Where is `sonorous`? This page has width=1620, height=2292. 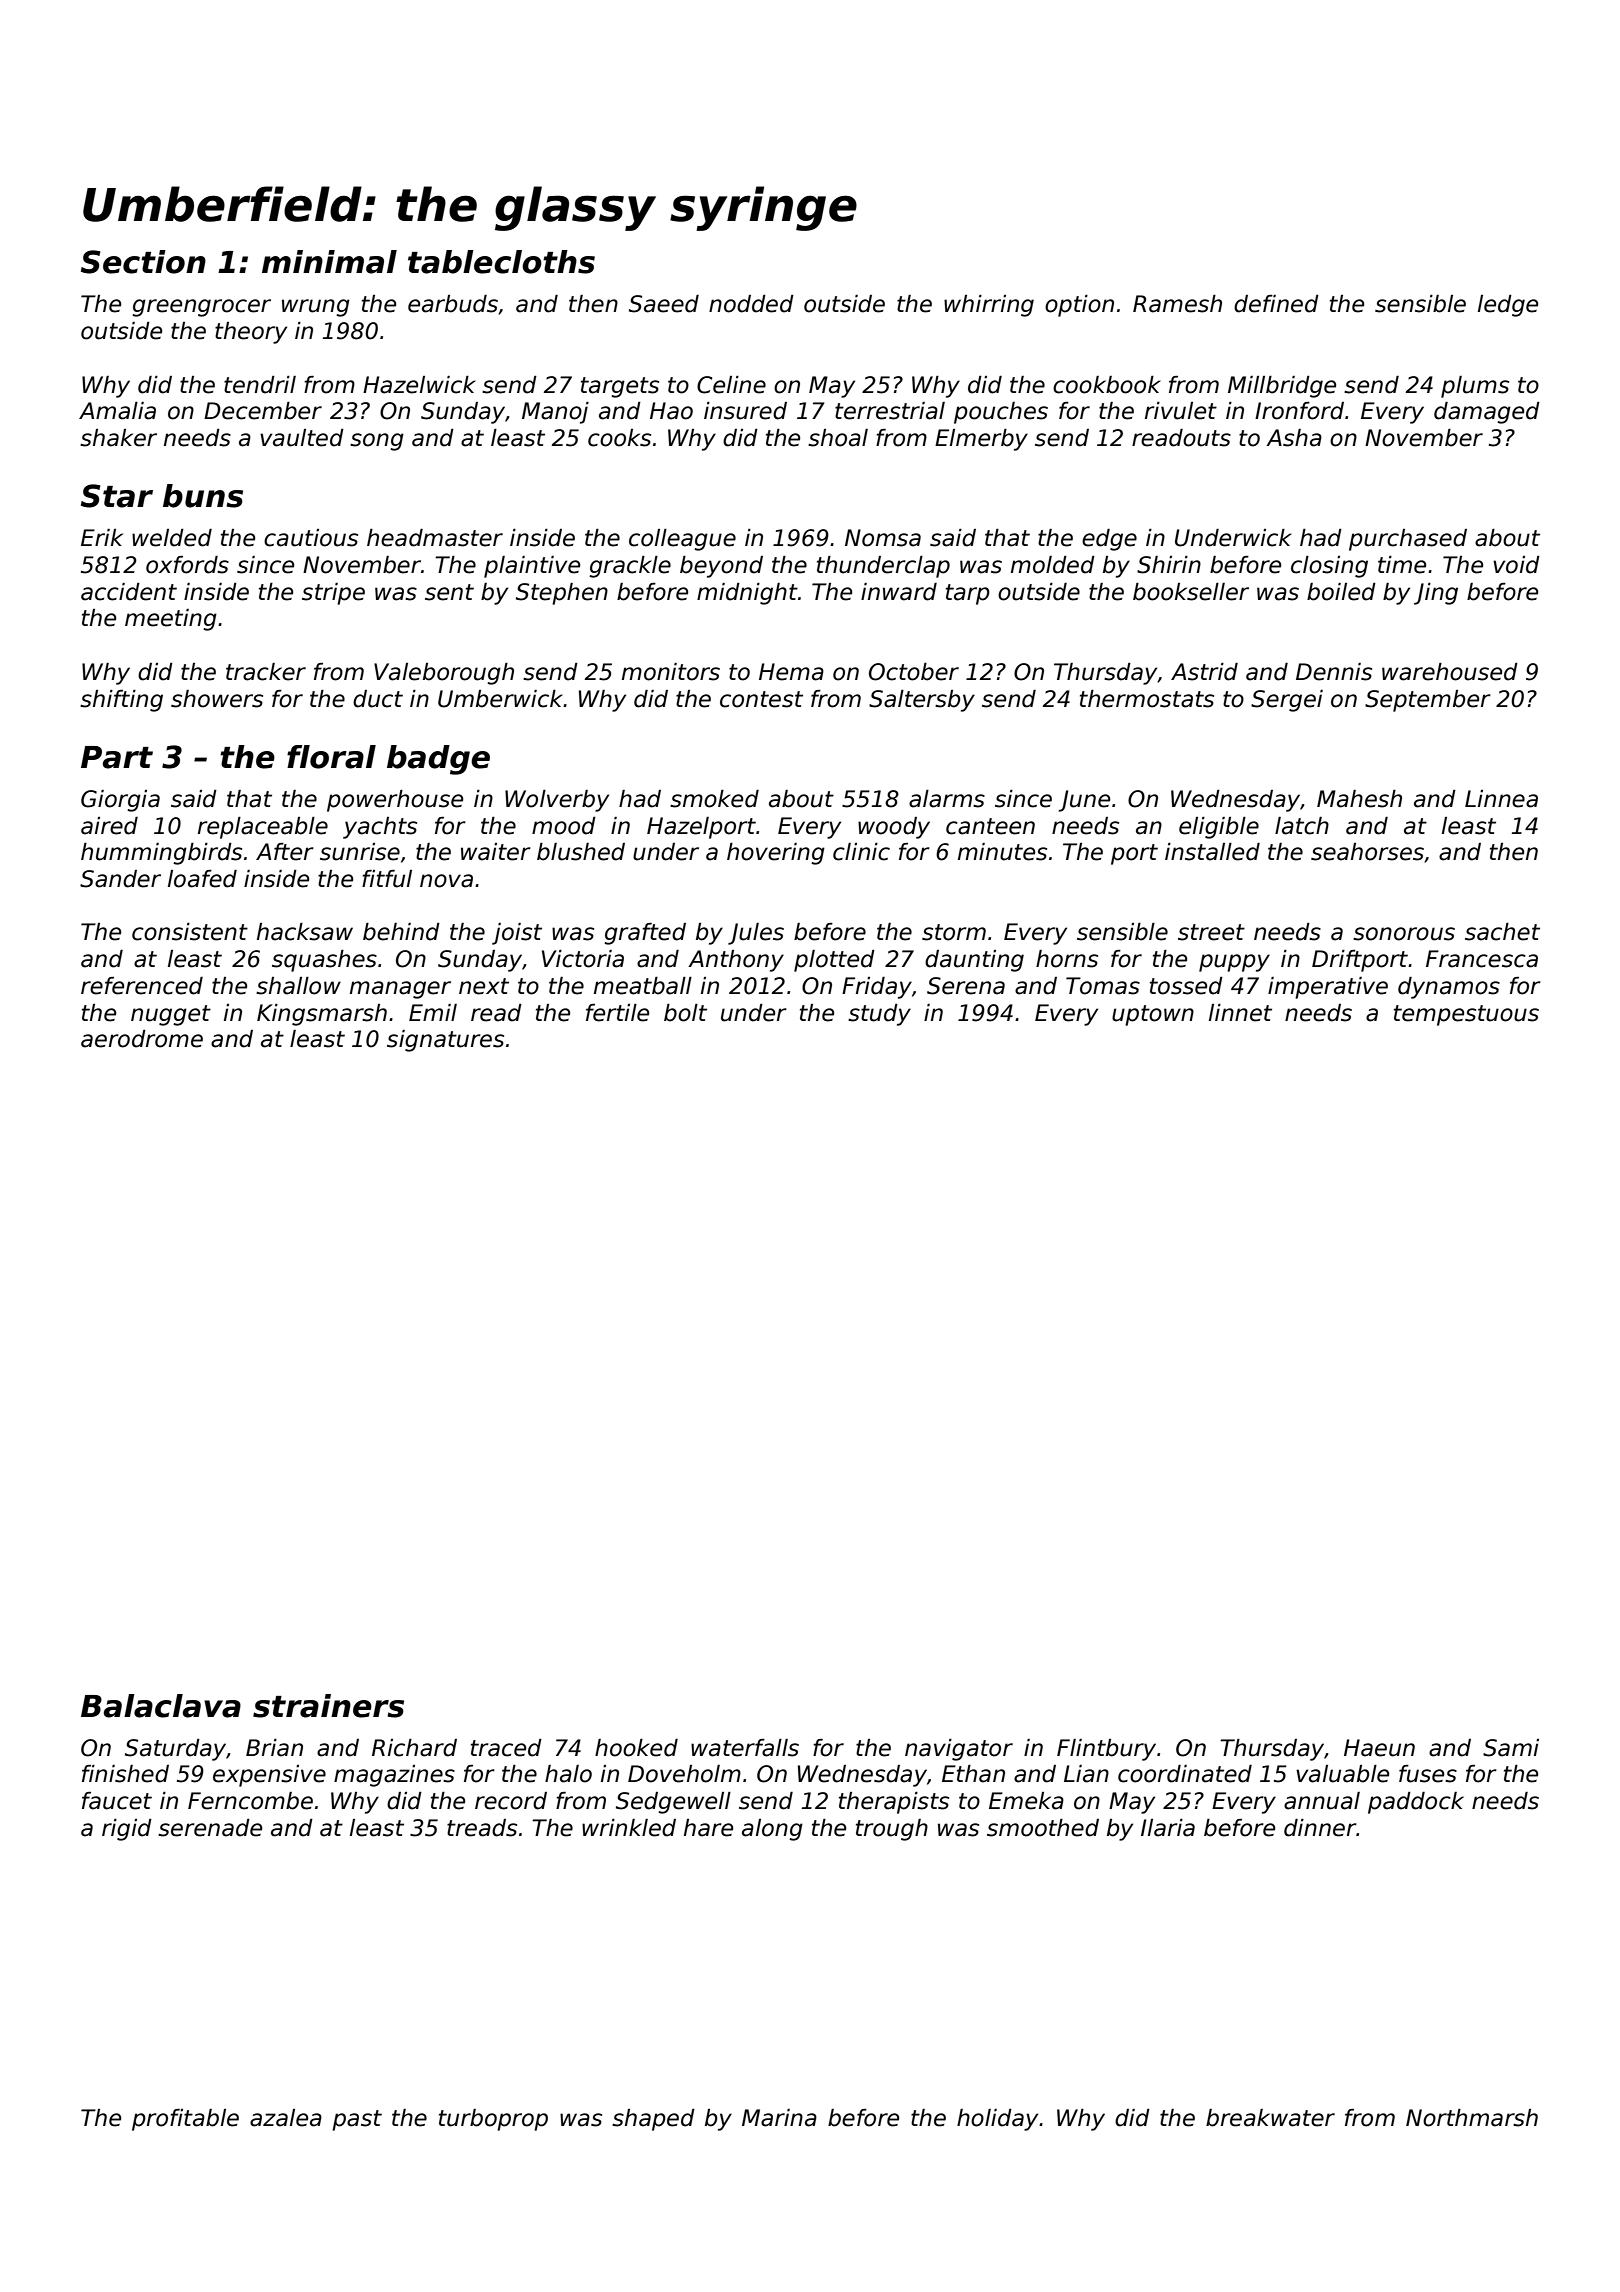
sonorous is located at coordinates (1404, 934).
